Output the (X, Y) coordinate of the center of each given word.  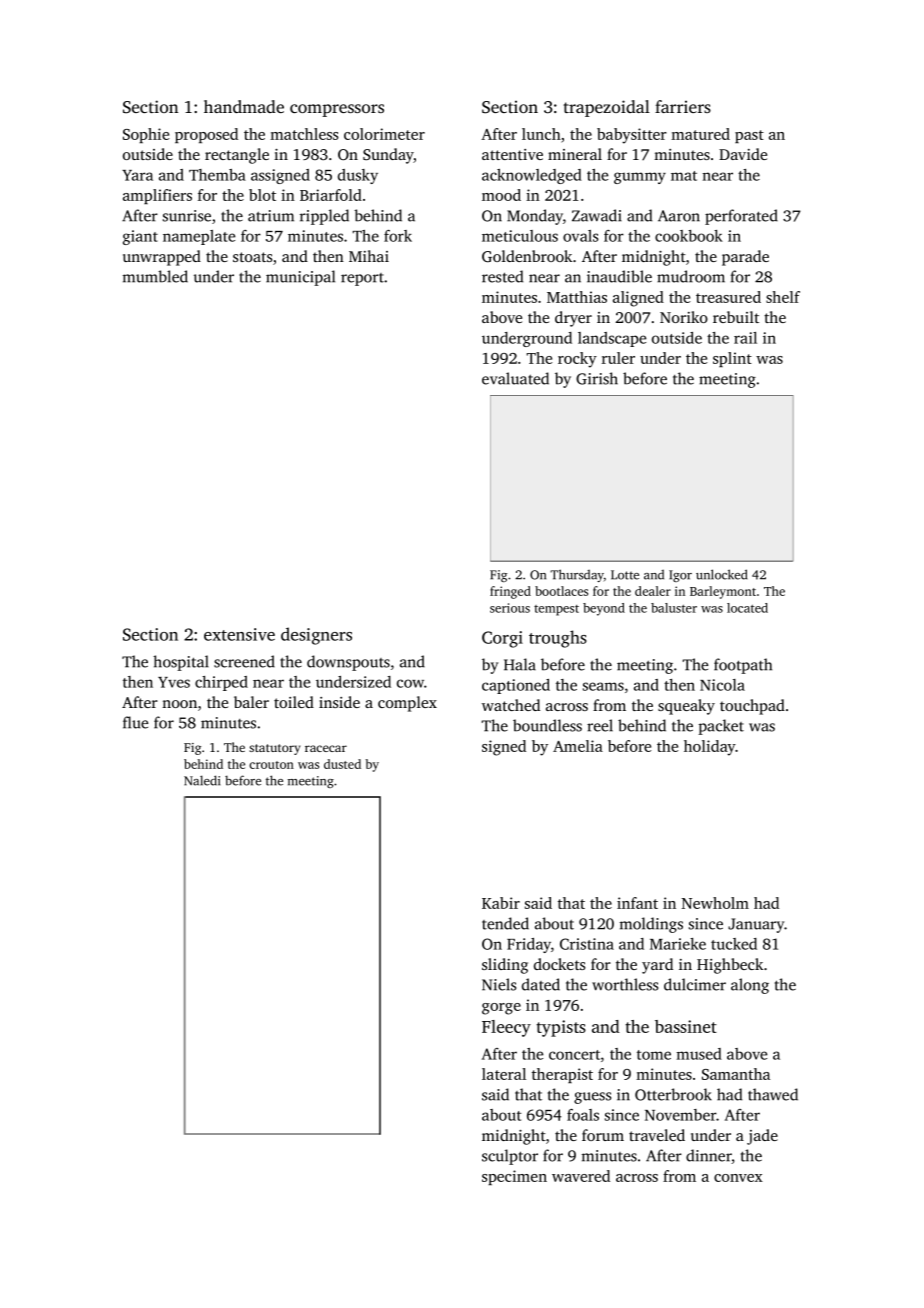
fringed (510, 592)
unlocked (721, 574)
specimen (514, 1177)
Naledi (202, 780)
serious (510, 608)
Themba (217, 175)
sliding (505, 966)
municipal (300, 278)
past (749, 136)
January (756, 925)
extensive (239, 634)
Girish (597, 378)
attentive (512, 154)
